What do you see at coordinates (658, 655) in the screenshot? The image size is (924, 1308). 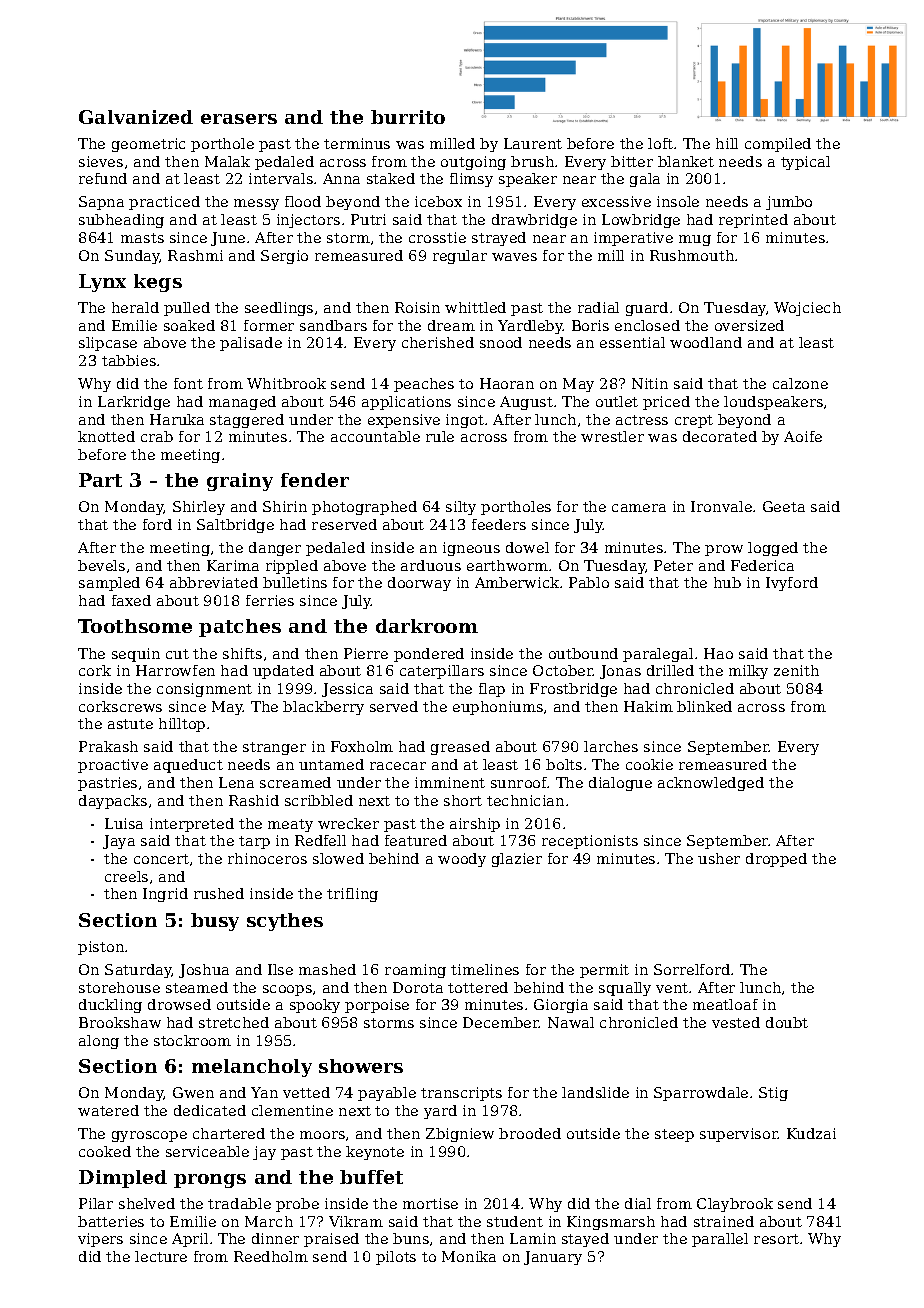 I see `paralegal` at bounding box center [658, 655].
